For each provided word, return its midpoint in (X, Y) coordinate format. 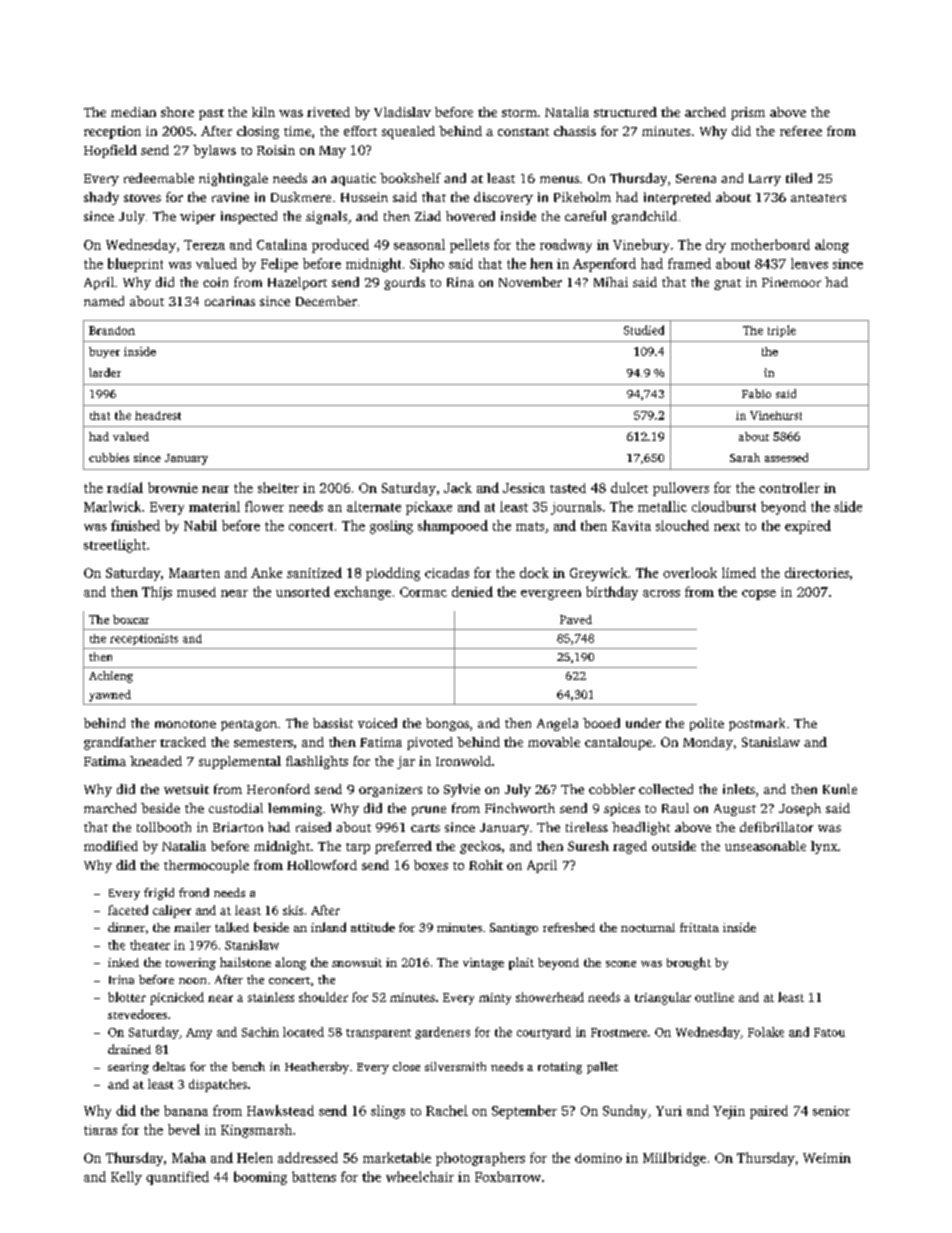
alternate (374, 506)
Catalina (282, 244)
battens (314, 1176)
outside (674, 846)
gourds (404, 283)
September (524, 1112)
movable (554, 742)
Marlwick (112, 506)
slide (848, 506)
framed (689, 263)
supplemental (240, 762)
